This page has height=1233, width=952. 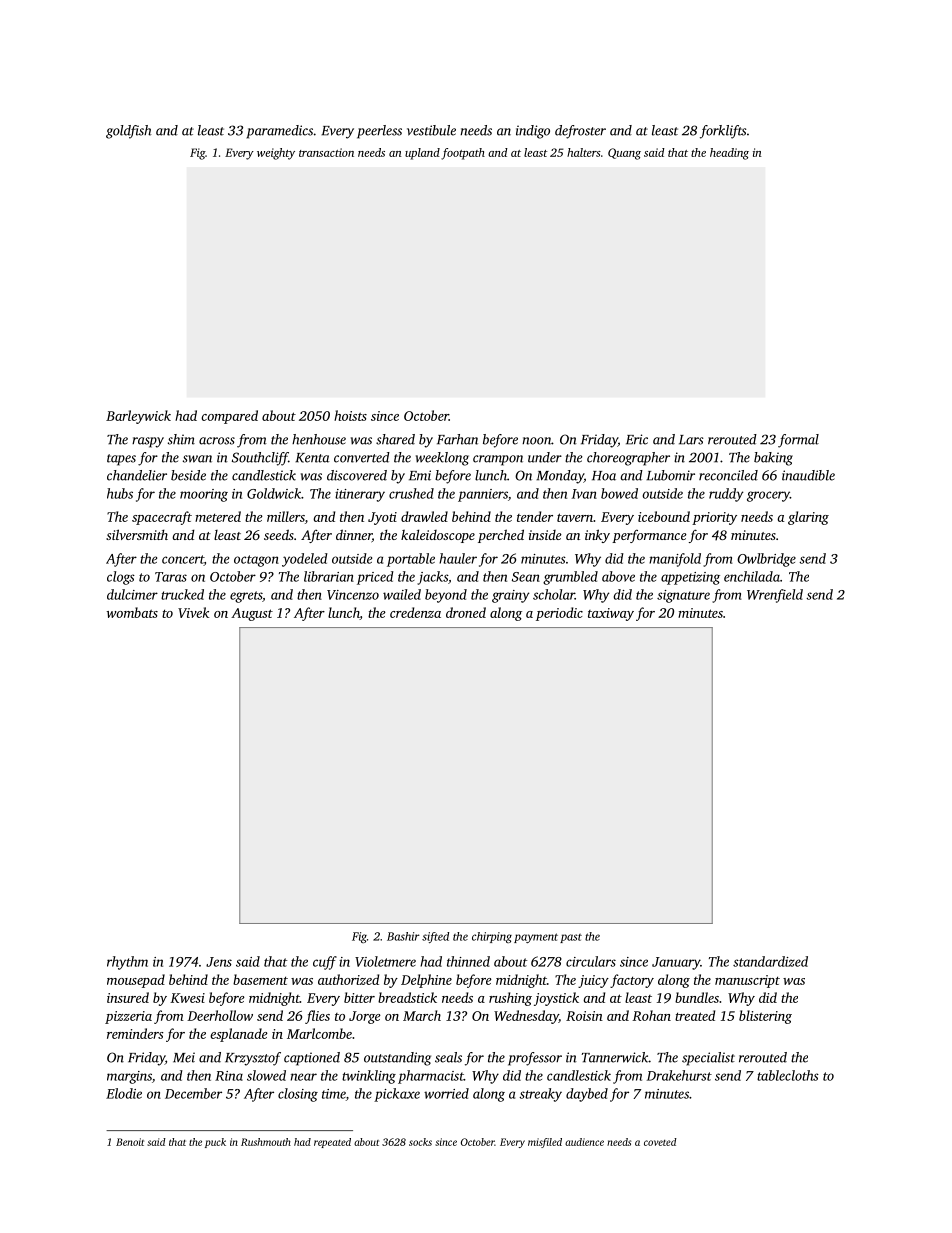 What do you see at coordinates (279, 132) in the page?
I see `paramedics` at bounding box center [279, 132].
